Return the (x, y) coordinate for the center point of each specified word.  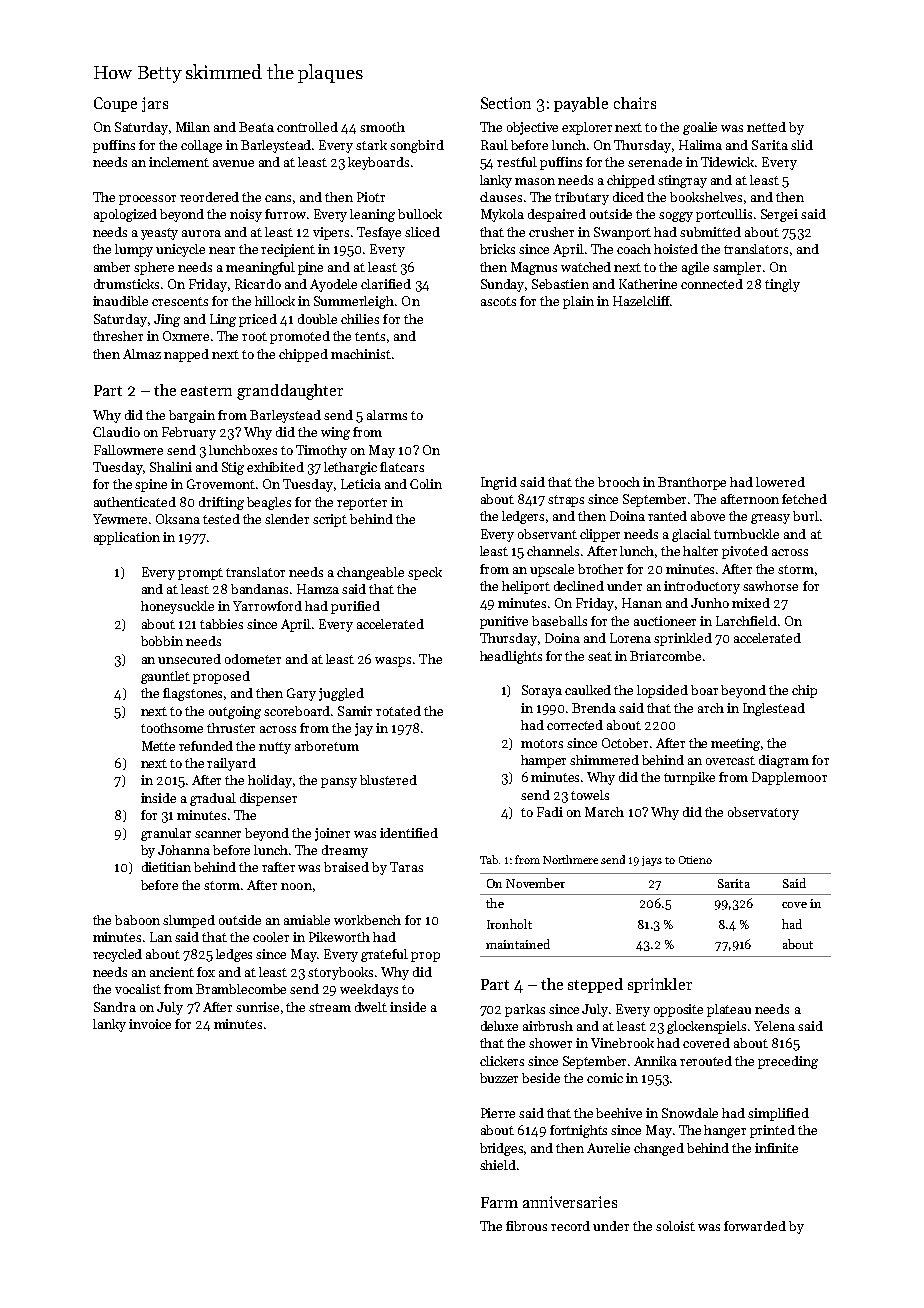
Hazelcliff (641, 301)
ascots (498, 301)
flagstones (192, 694)
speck (425, 573)
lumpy (134, 250)
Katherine (648, 284)
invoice (150, 1024)
